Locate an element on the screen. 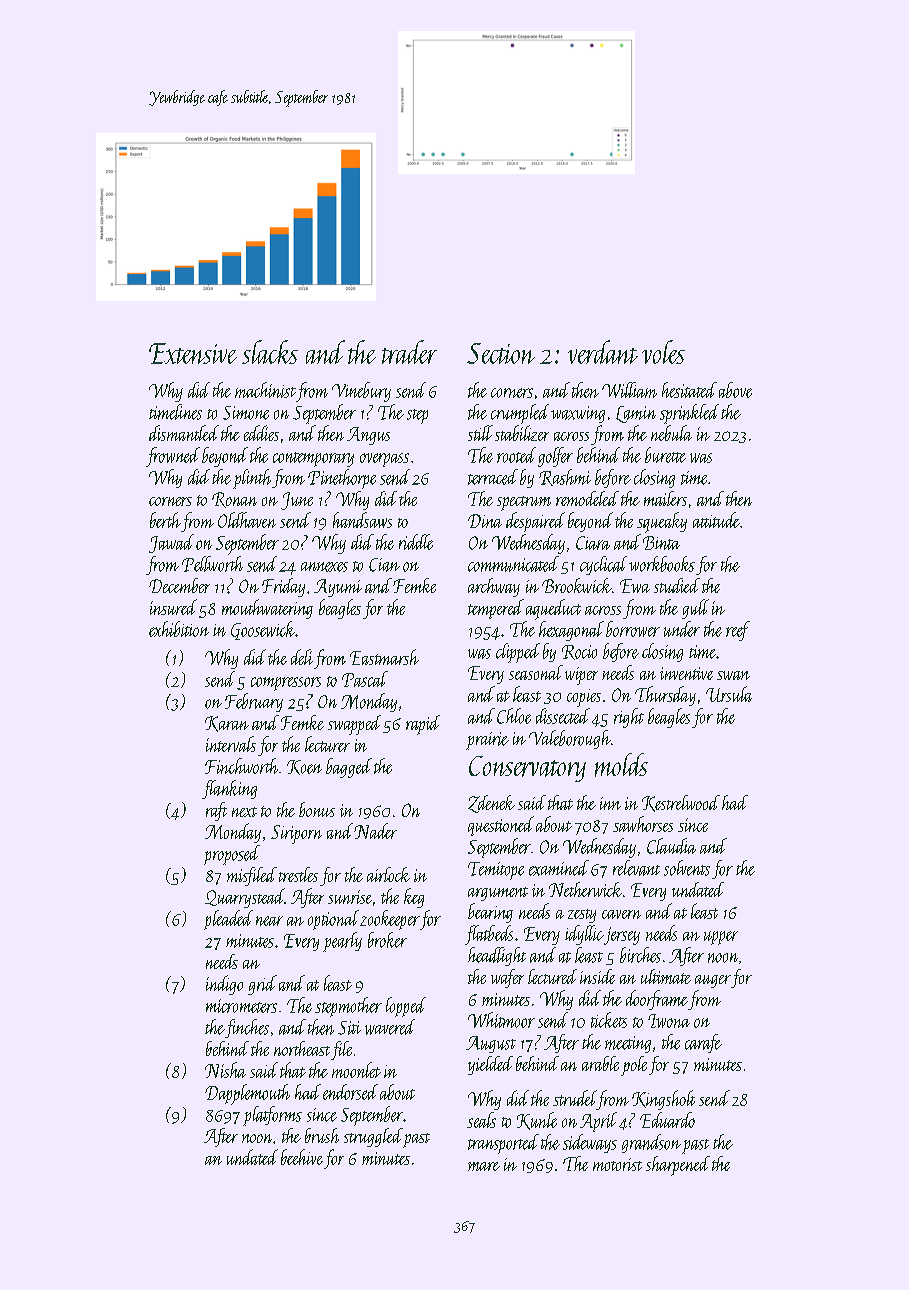 The image size is (909, 1290). raft is located at coordinates (216, 811).
